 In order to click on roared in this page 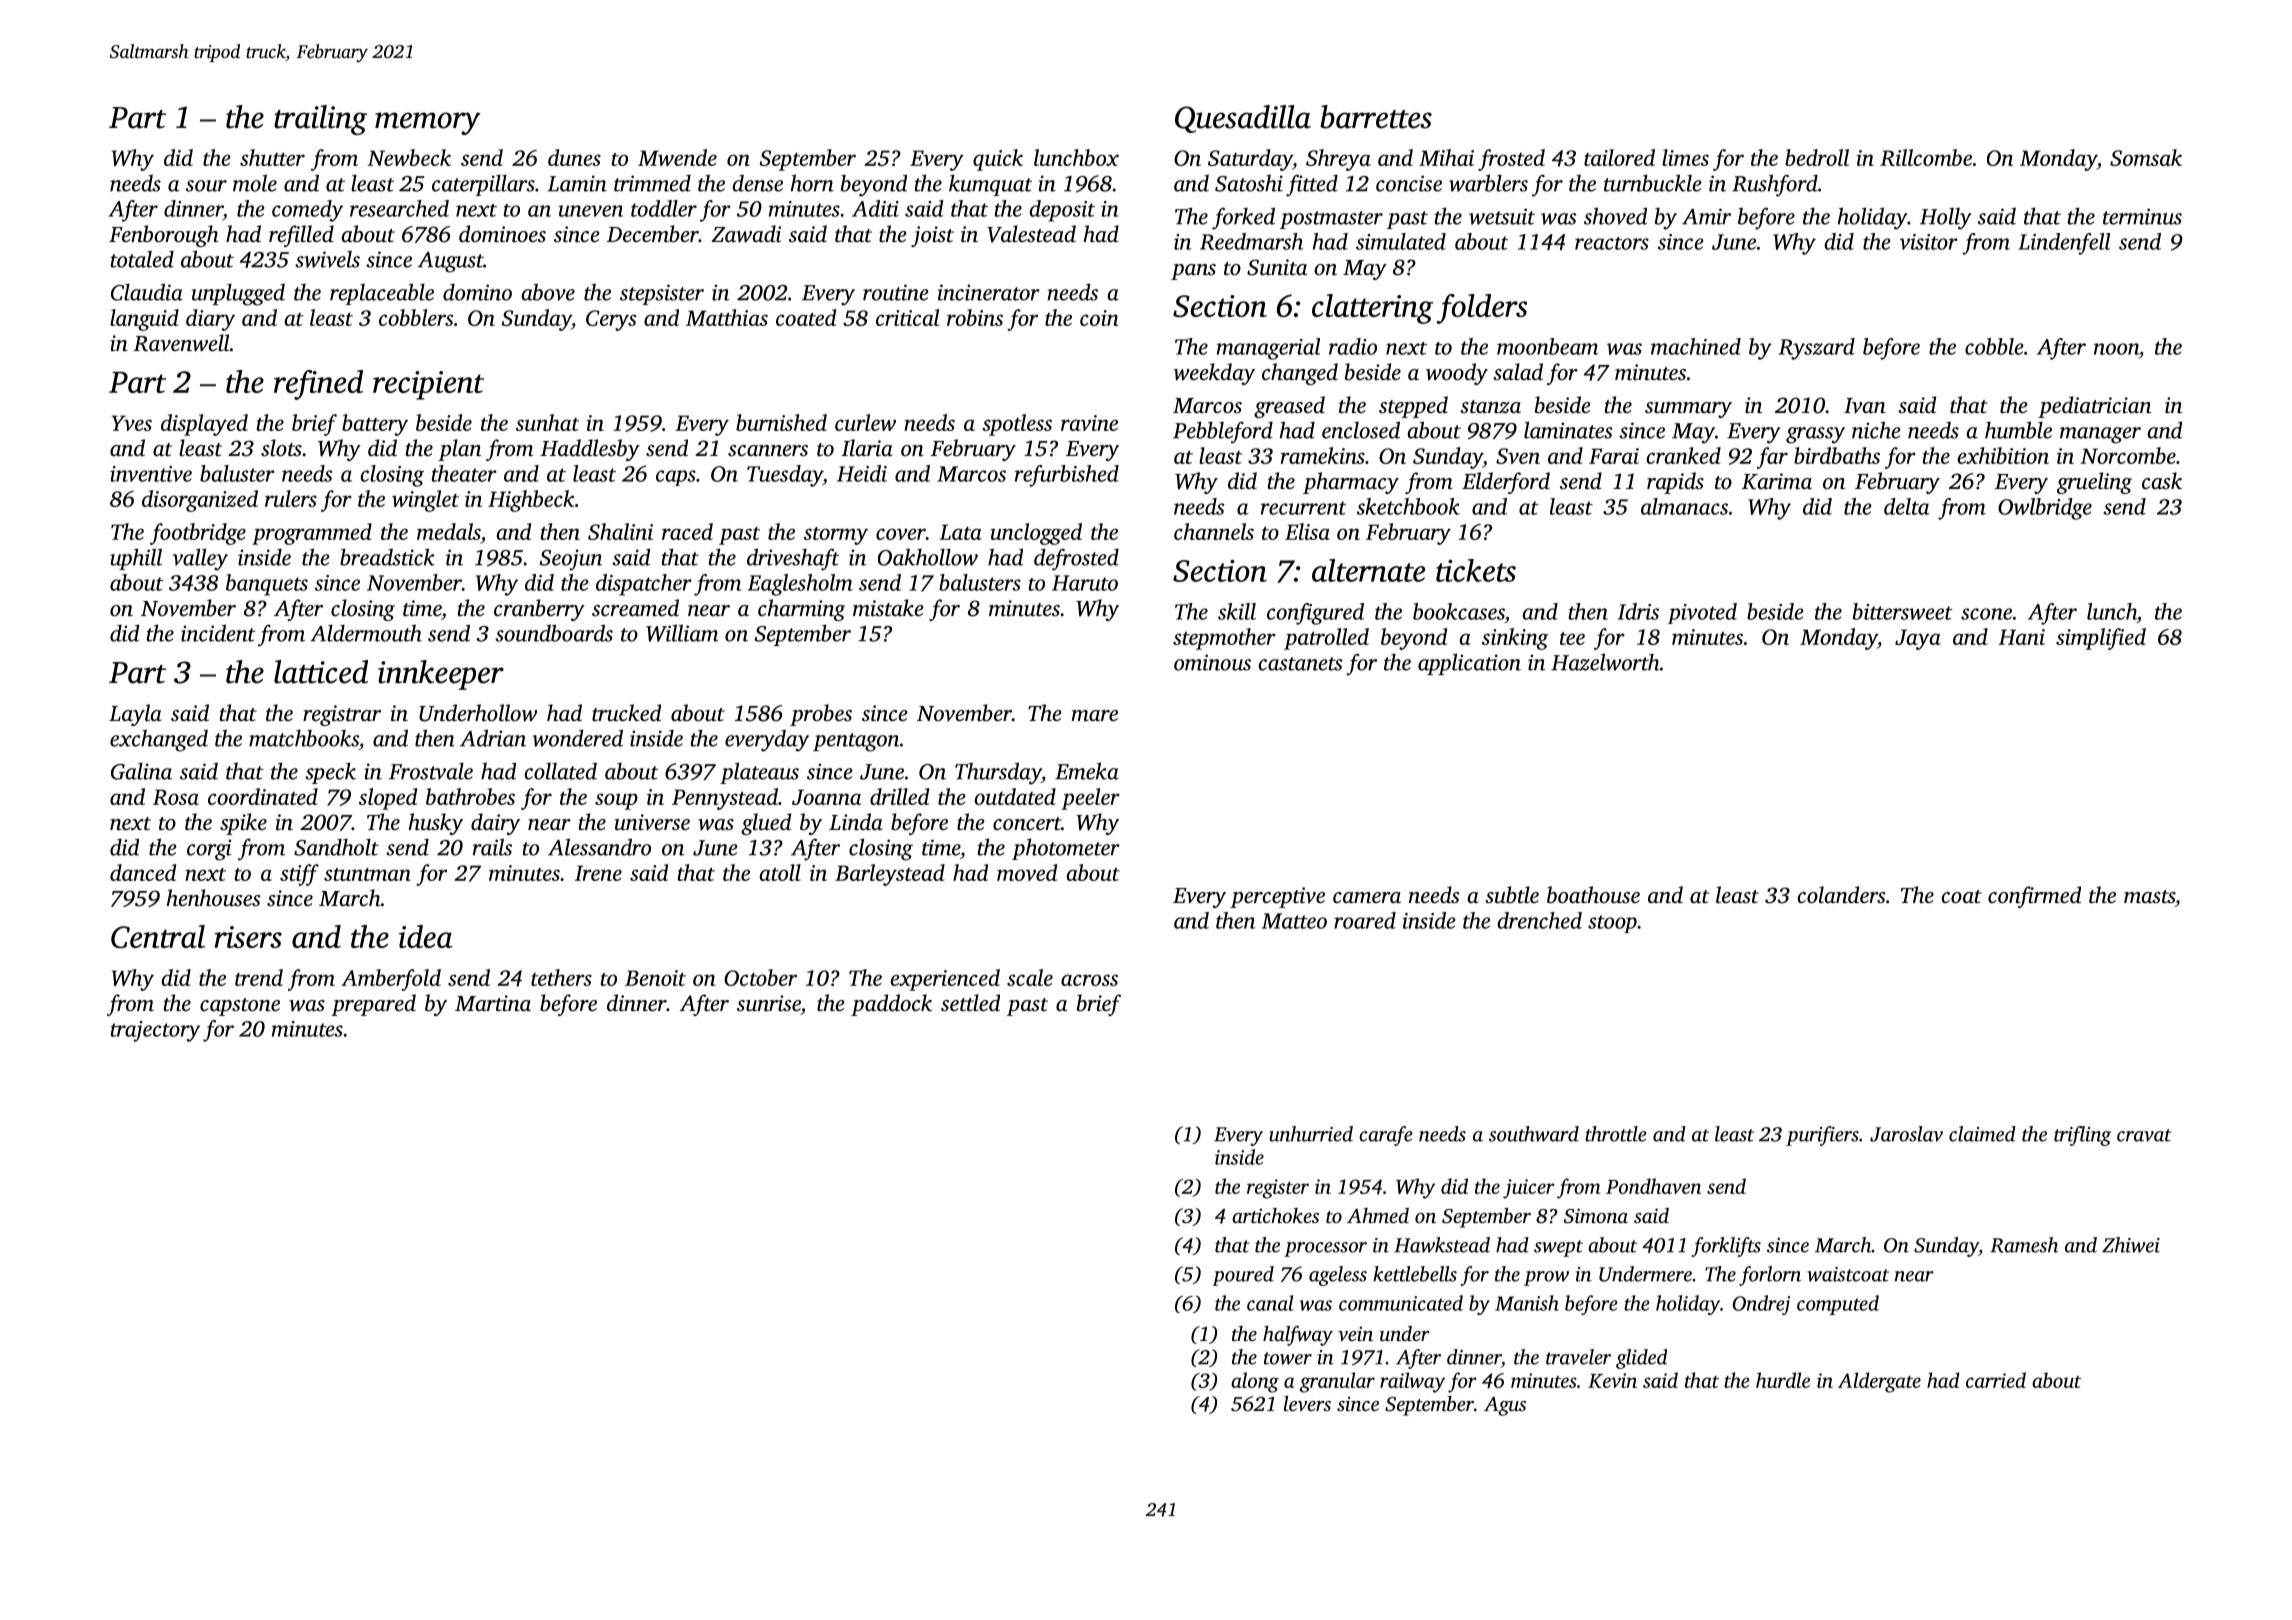, I will do `click(1365, 920)`.
